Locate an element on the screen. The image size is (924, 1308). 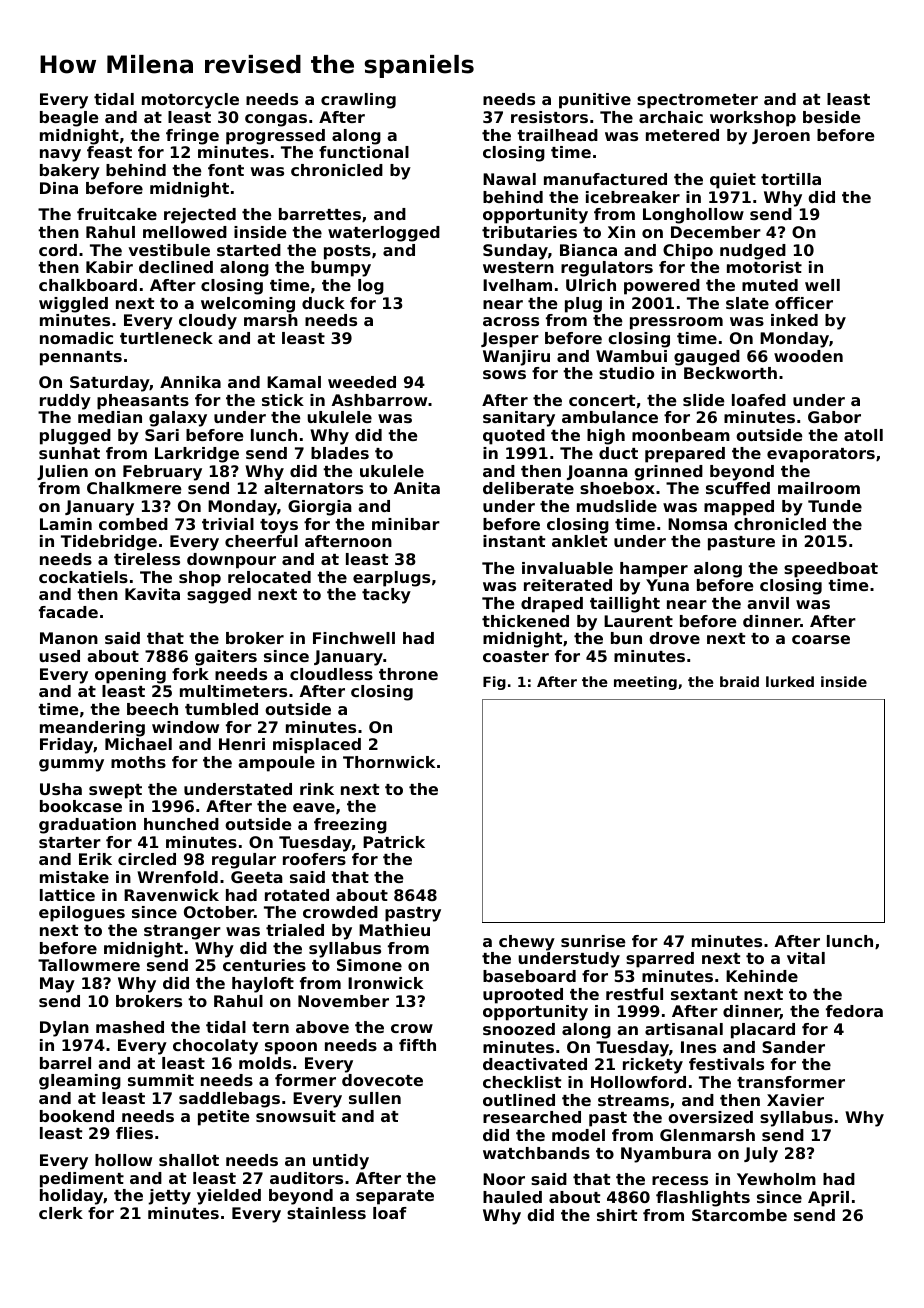
eave is located at coordinates (314, 807).
